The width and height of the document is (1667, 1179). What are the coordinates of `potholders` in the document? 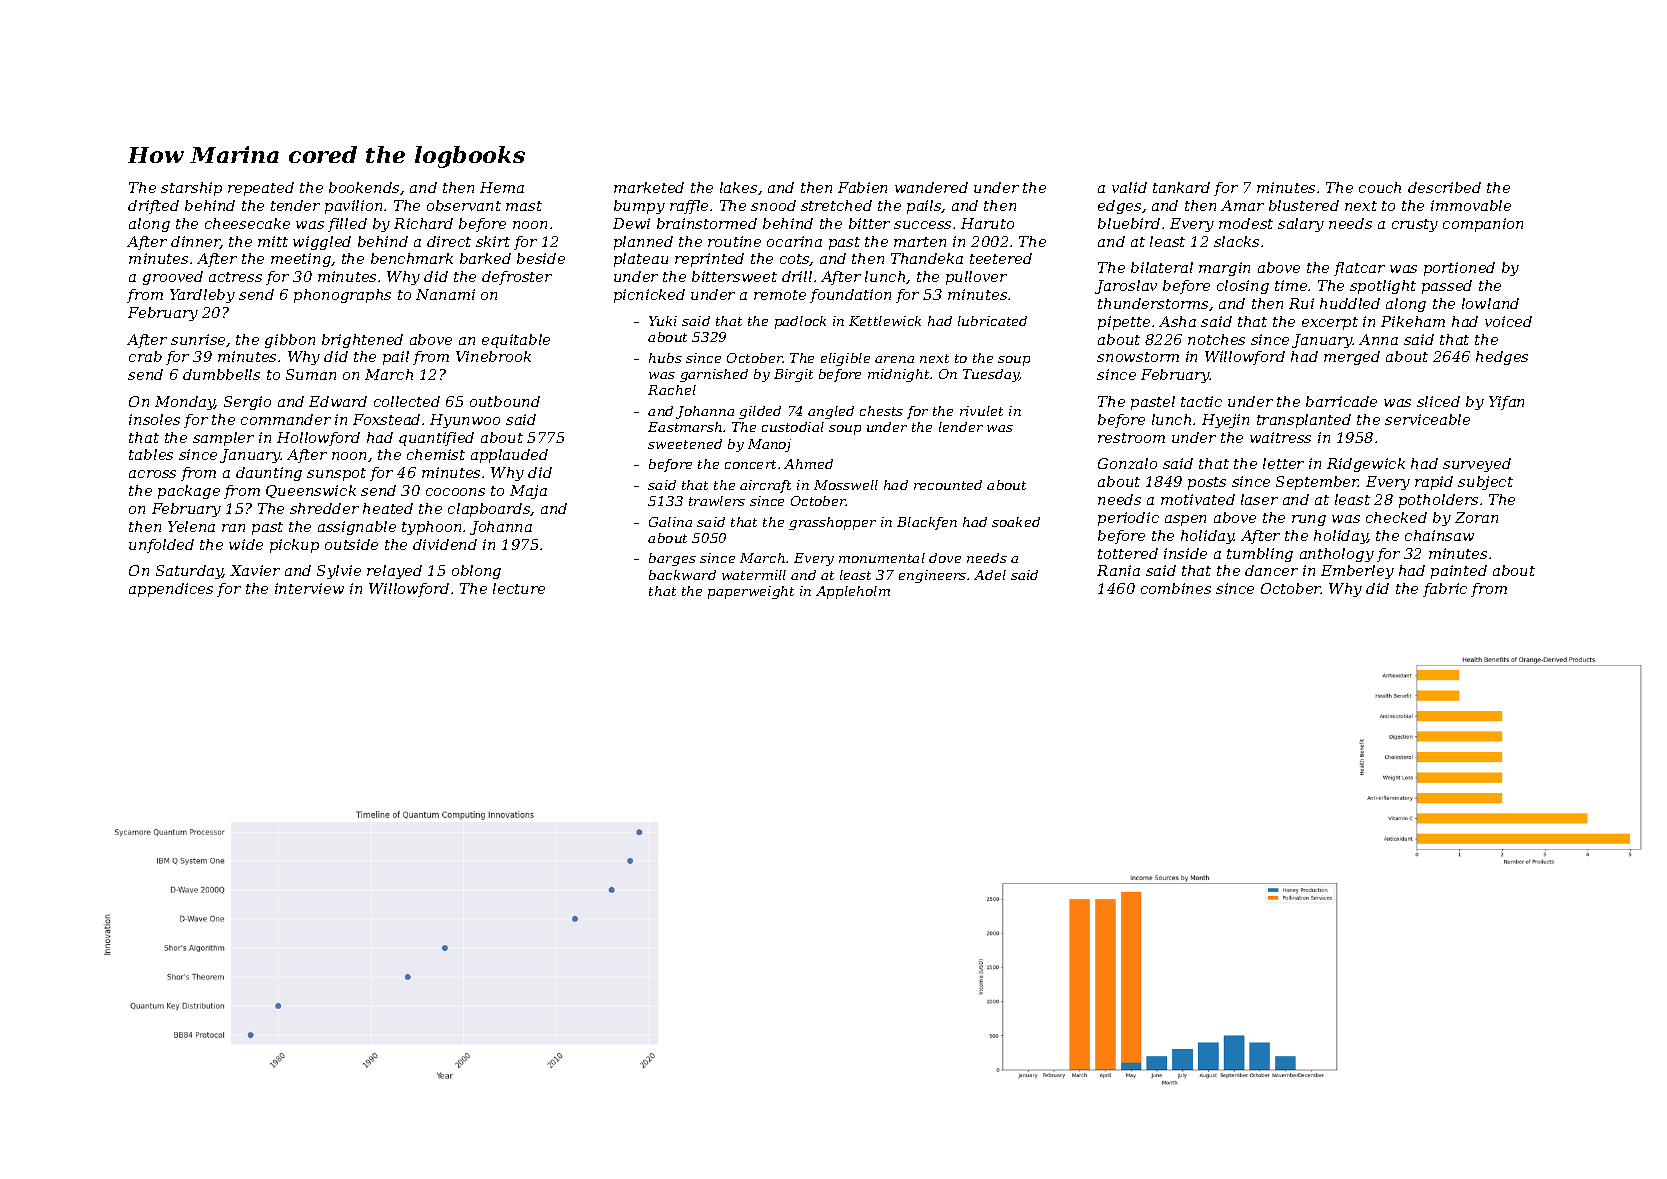 It's located at (1438, 501).
